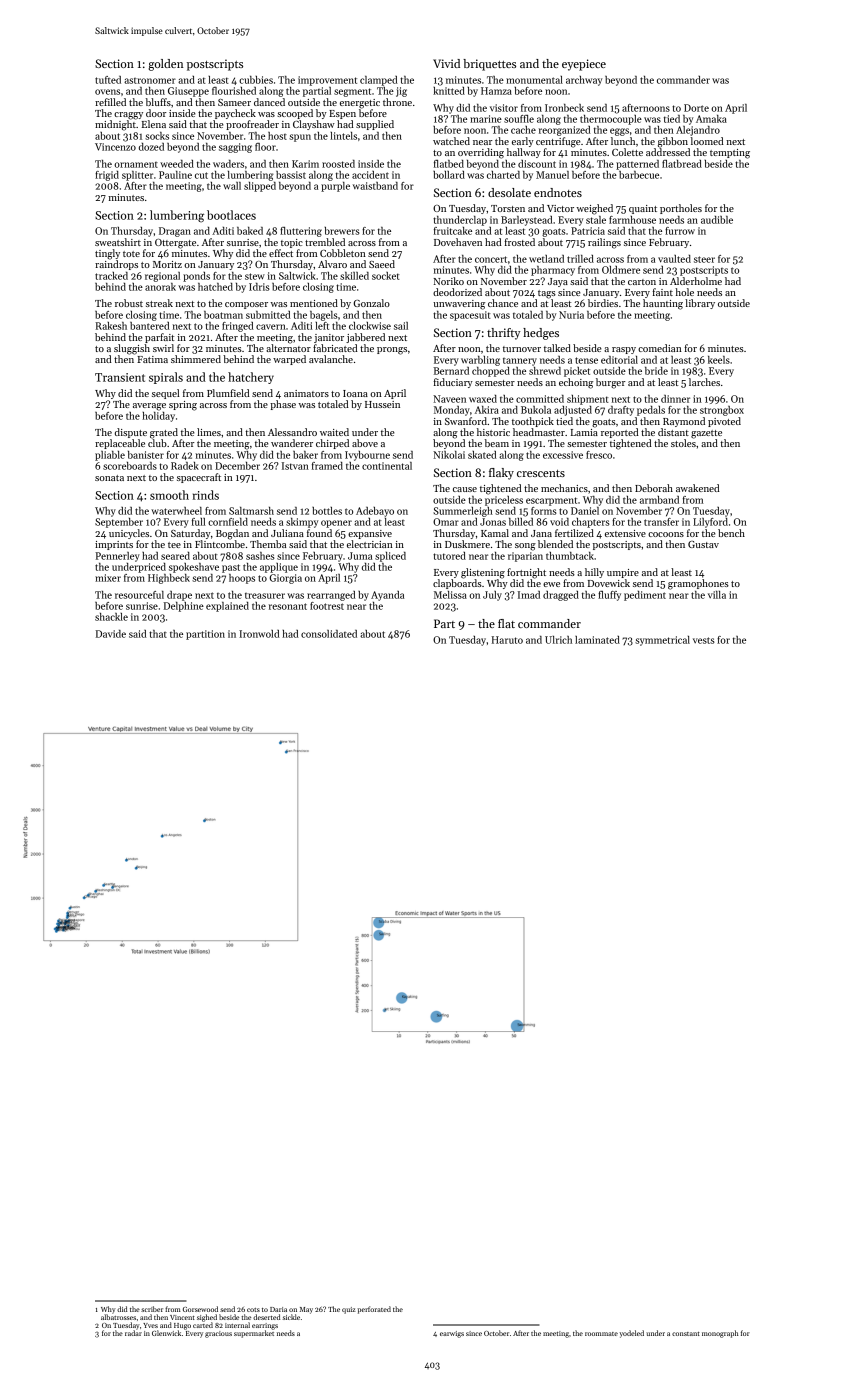 This screenshot has width=849, height=1400. Describe the element at coordinates (489, 65) in the screenshot. I see `briquettes` at that location.
